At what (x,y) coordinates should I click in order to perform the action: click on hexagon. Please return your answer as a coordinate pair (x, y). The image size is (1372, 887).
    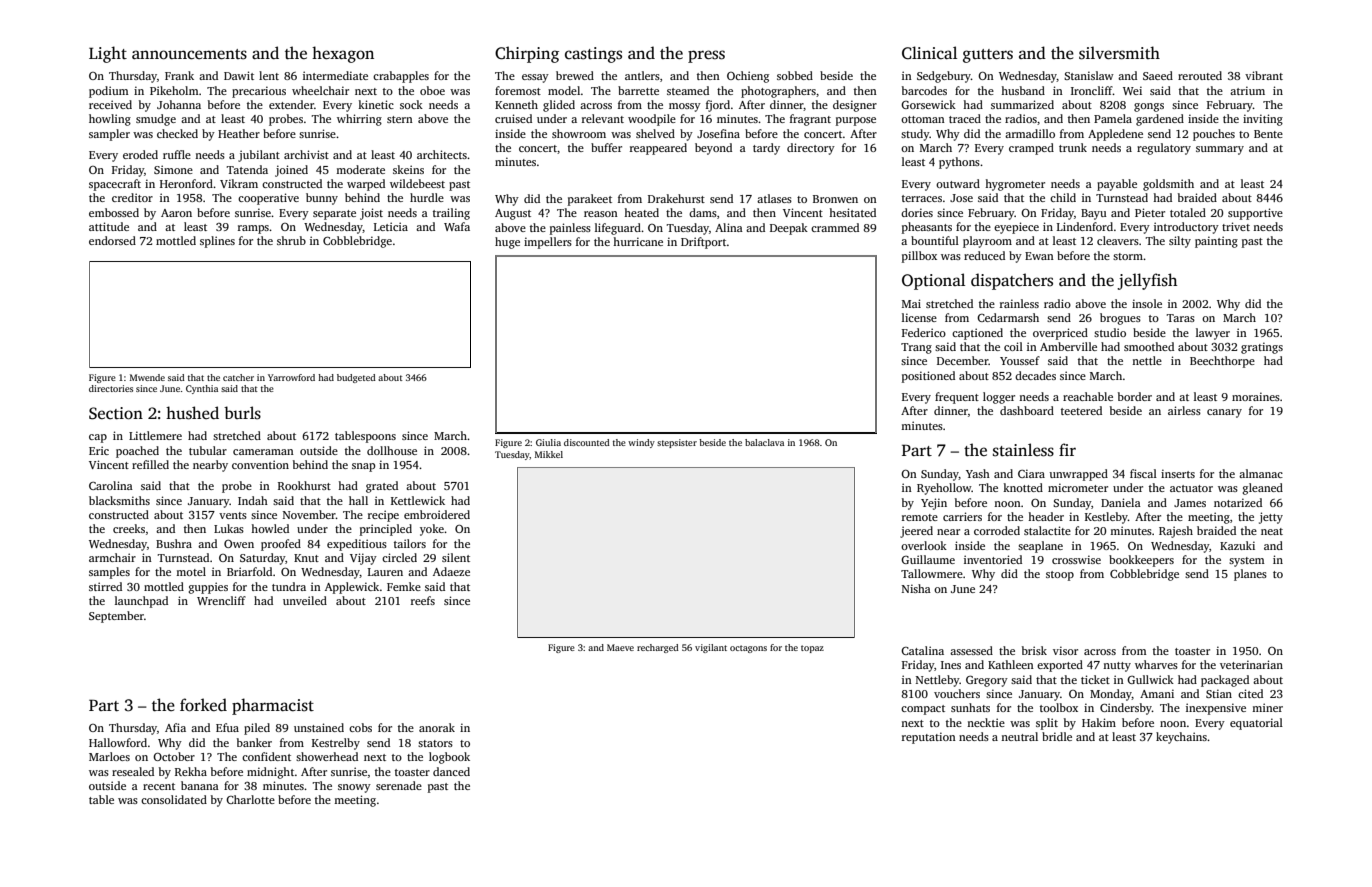
    Looking at the image, I should click on (343, 54).
